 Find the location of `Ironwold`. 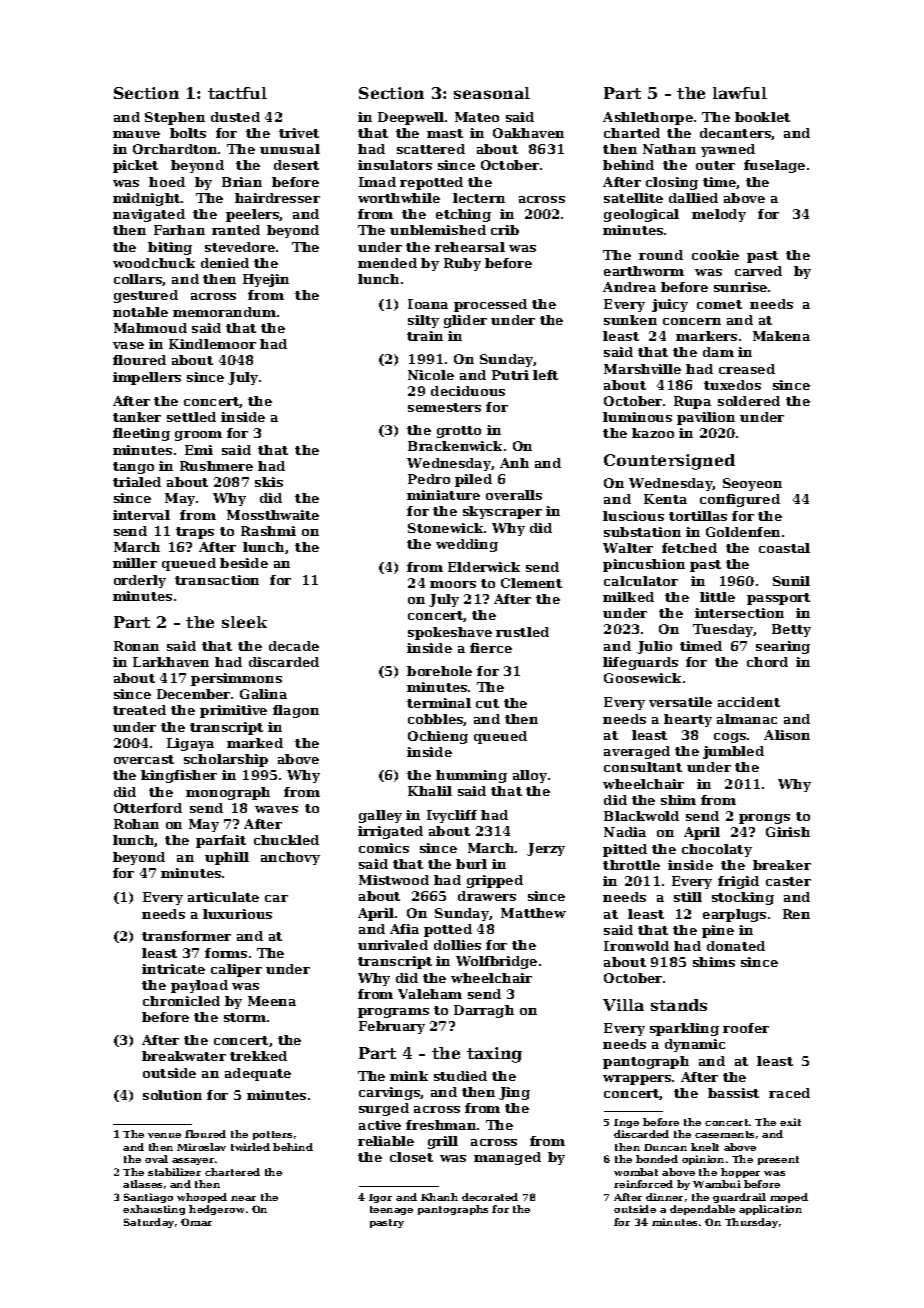

Ironwold is located at coordinates (636, 946).
